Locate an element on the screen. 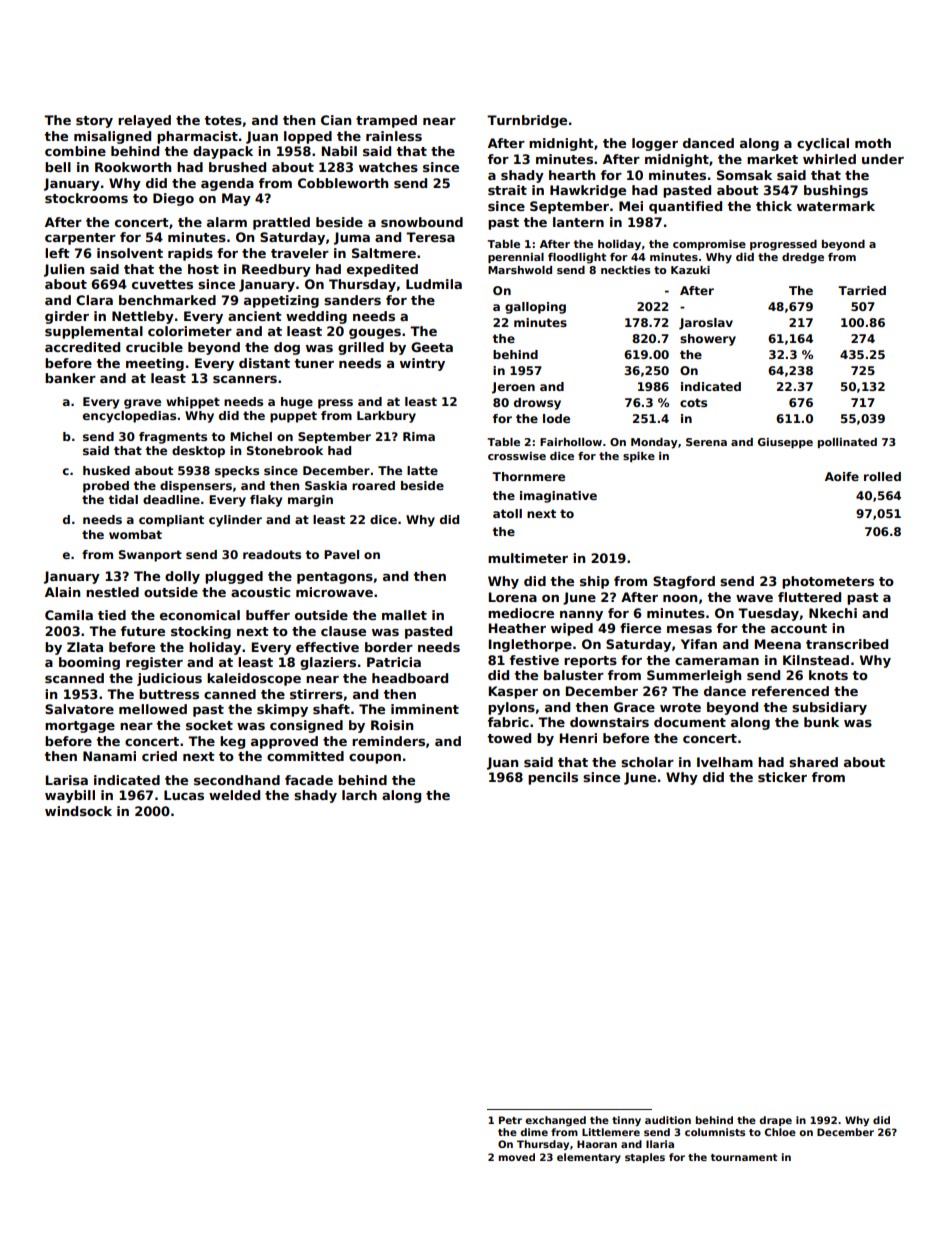  cried is located at coordinates (159, 756).
